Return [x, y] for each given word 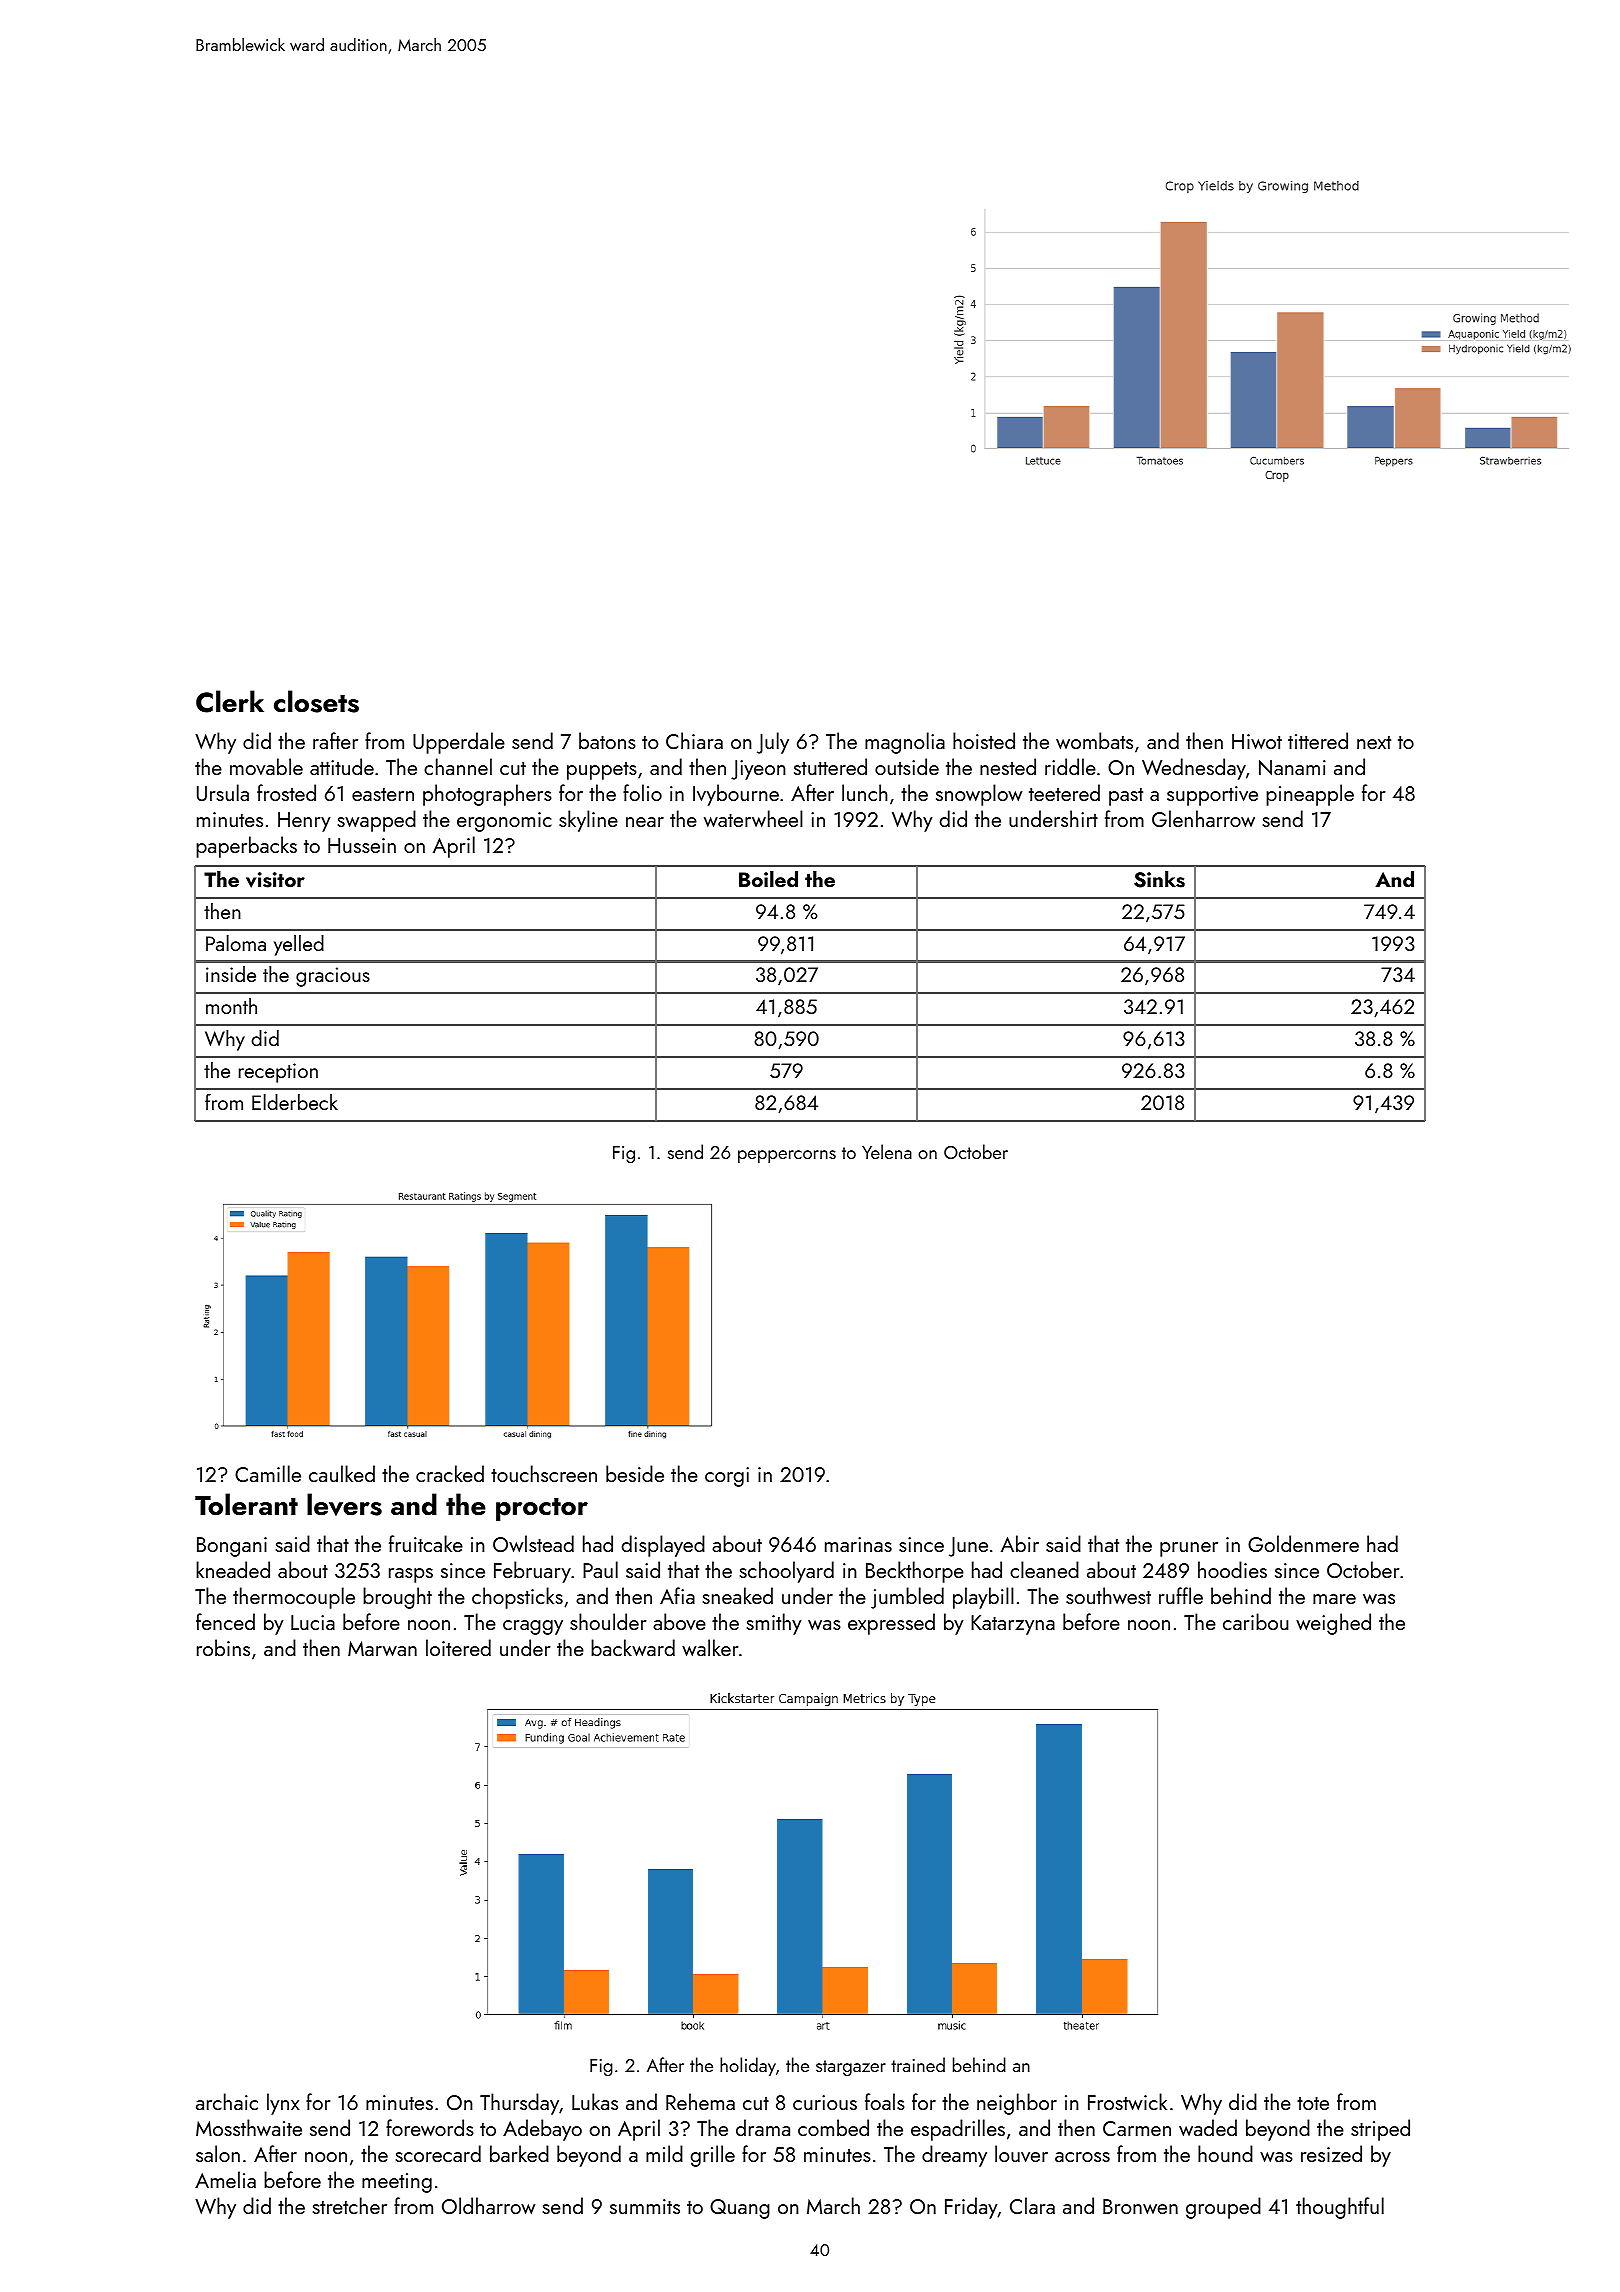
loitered [458, 1647]
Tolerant [246, 1504]
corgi [727, 1477]
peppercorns [787, 1156]
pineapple [1310, 795]
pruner [1189, 1549]
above [679, 1621]
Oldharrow [488, 2205]
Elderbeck [295, 1102]
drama [763, 2127]
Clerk [230, 701]
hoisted [984, 740]
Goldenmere [1303, 1543]
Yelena [887, 1151]
